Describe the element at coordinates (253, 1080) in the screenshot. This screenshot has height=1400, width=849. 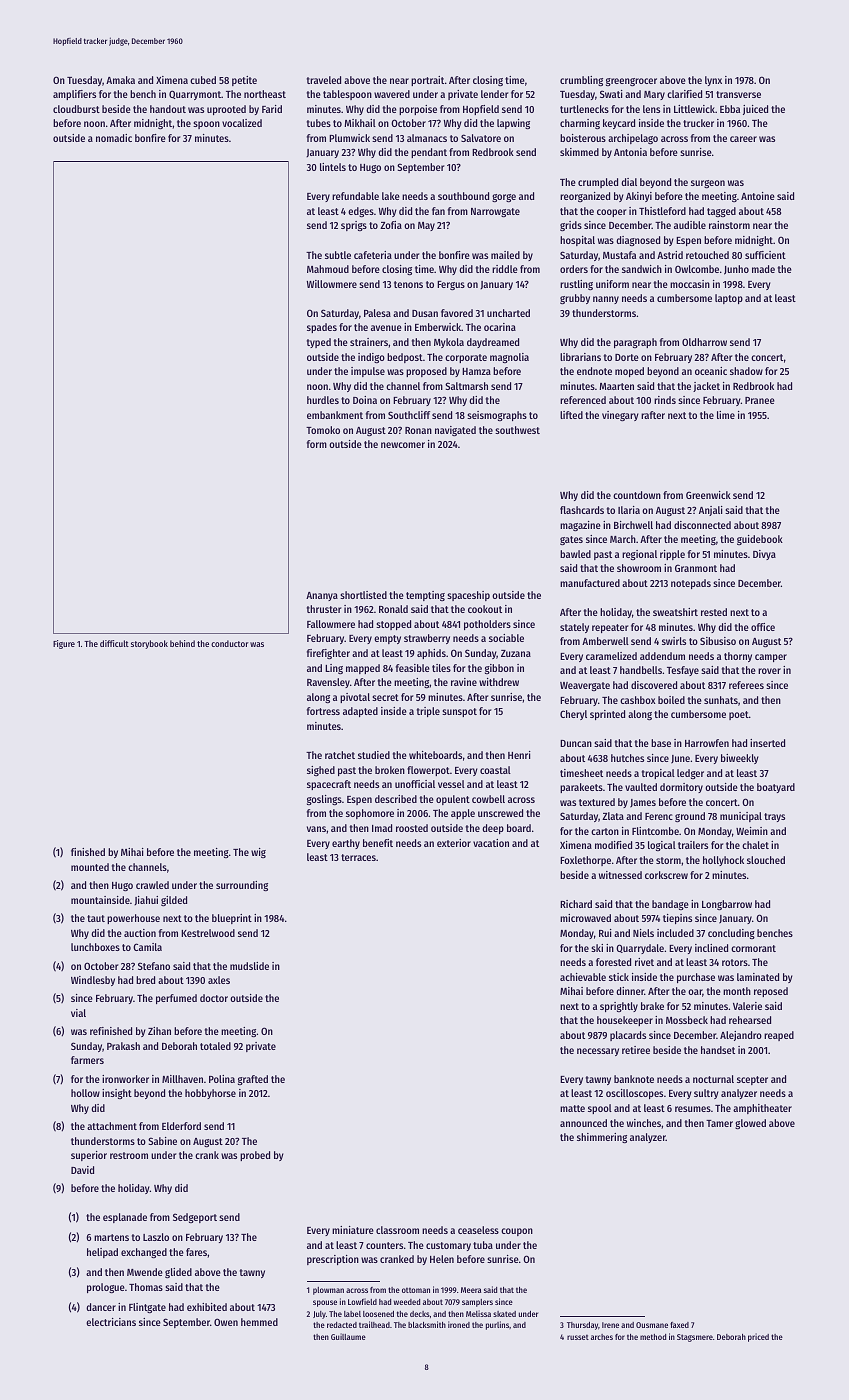
I see `grafted` at that location.
